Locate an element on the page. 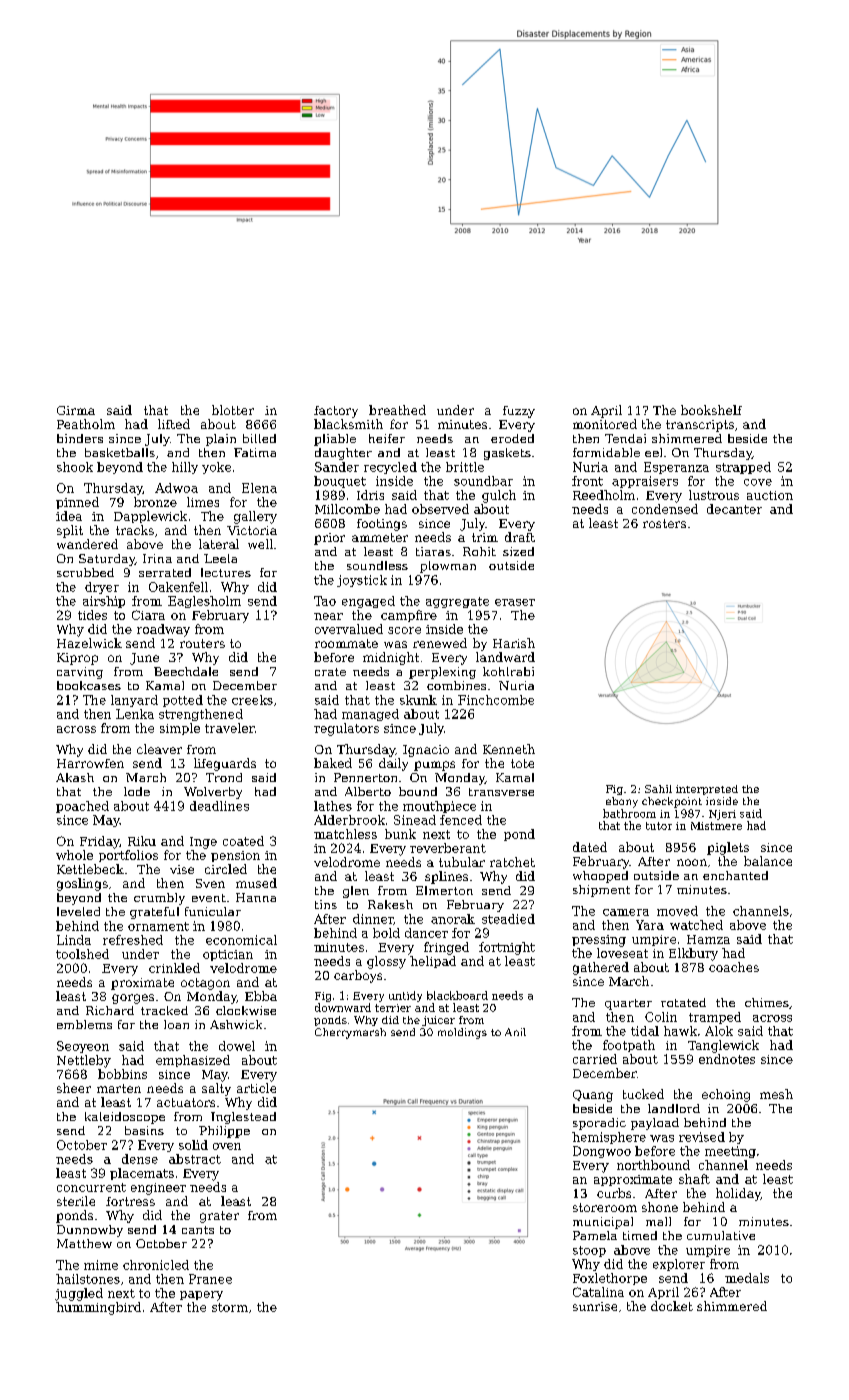 This document has width=849, height=1400. sunrise is located at coordinates (595, 1306).
